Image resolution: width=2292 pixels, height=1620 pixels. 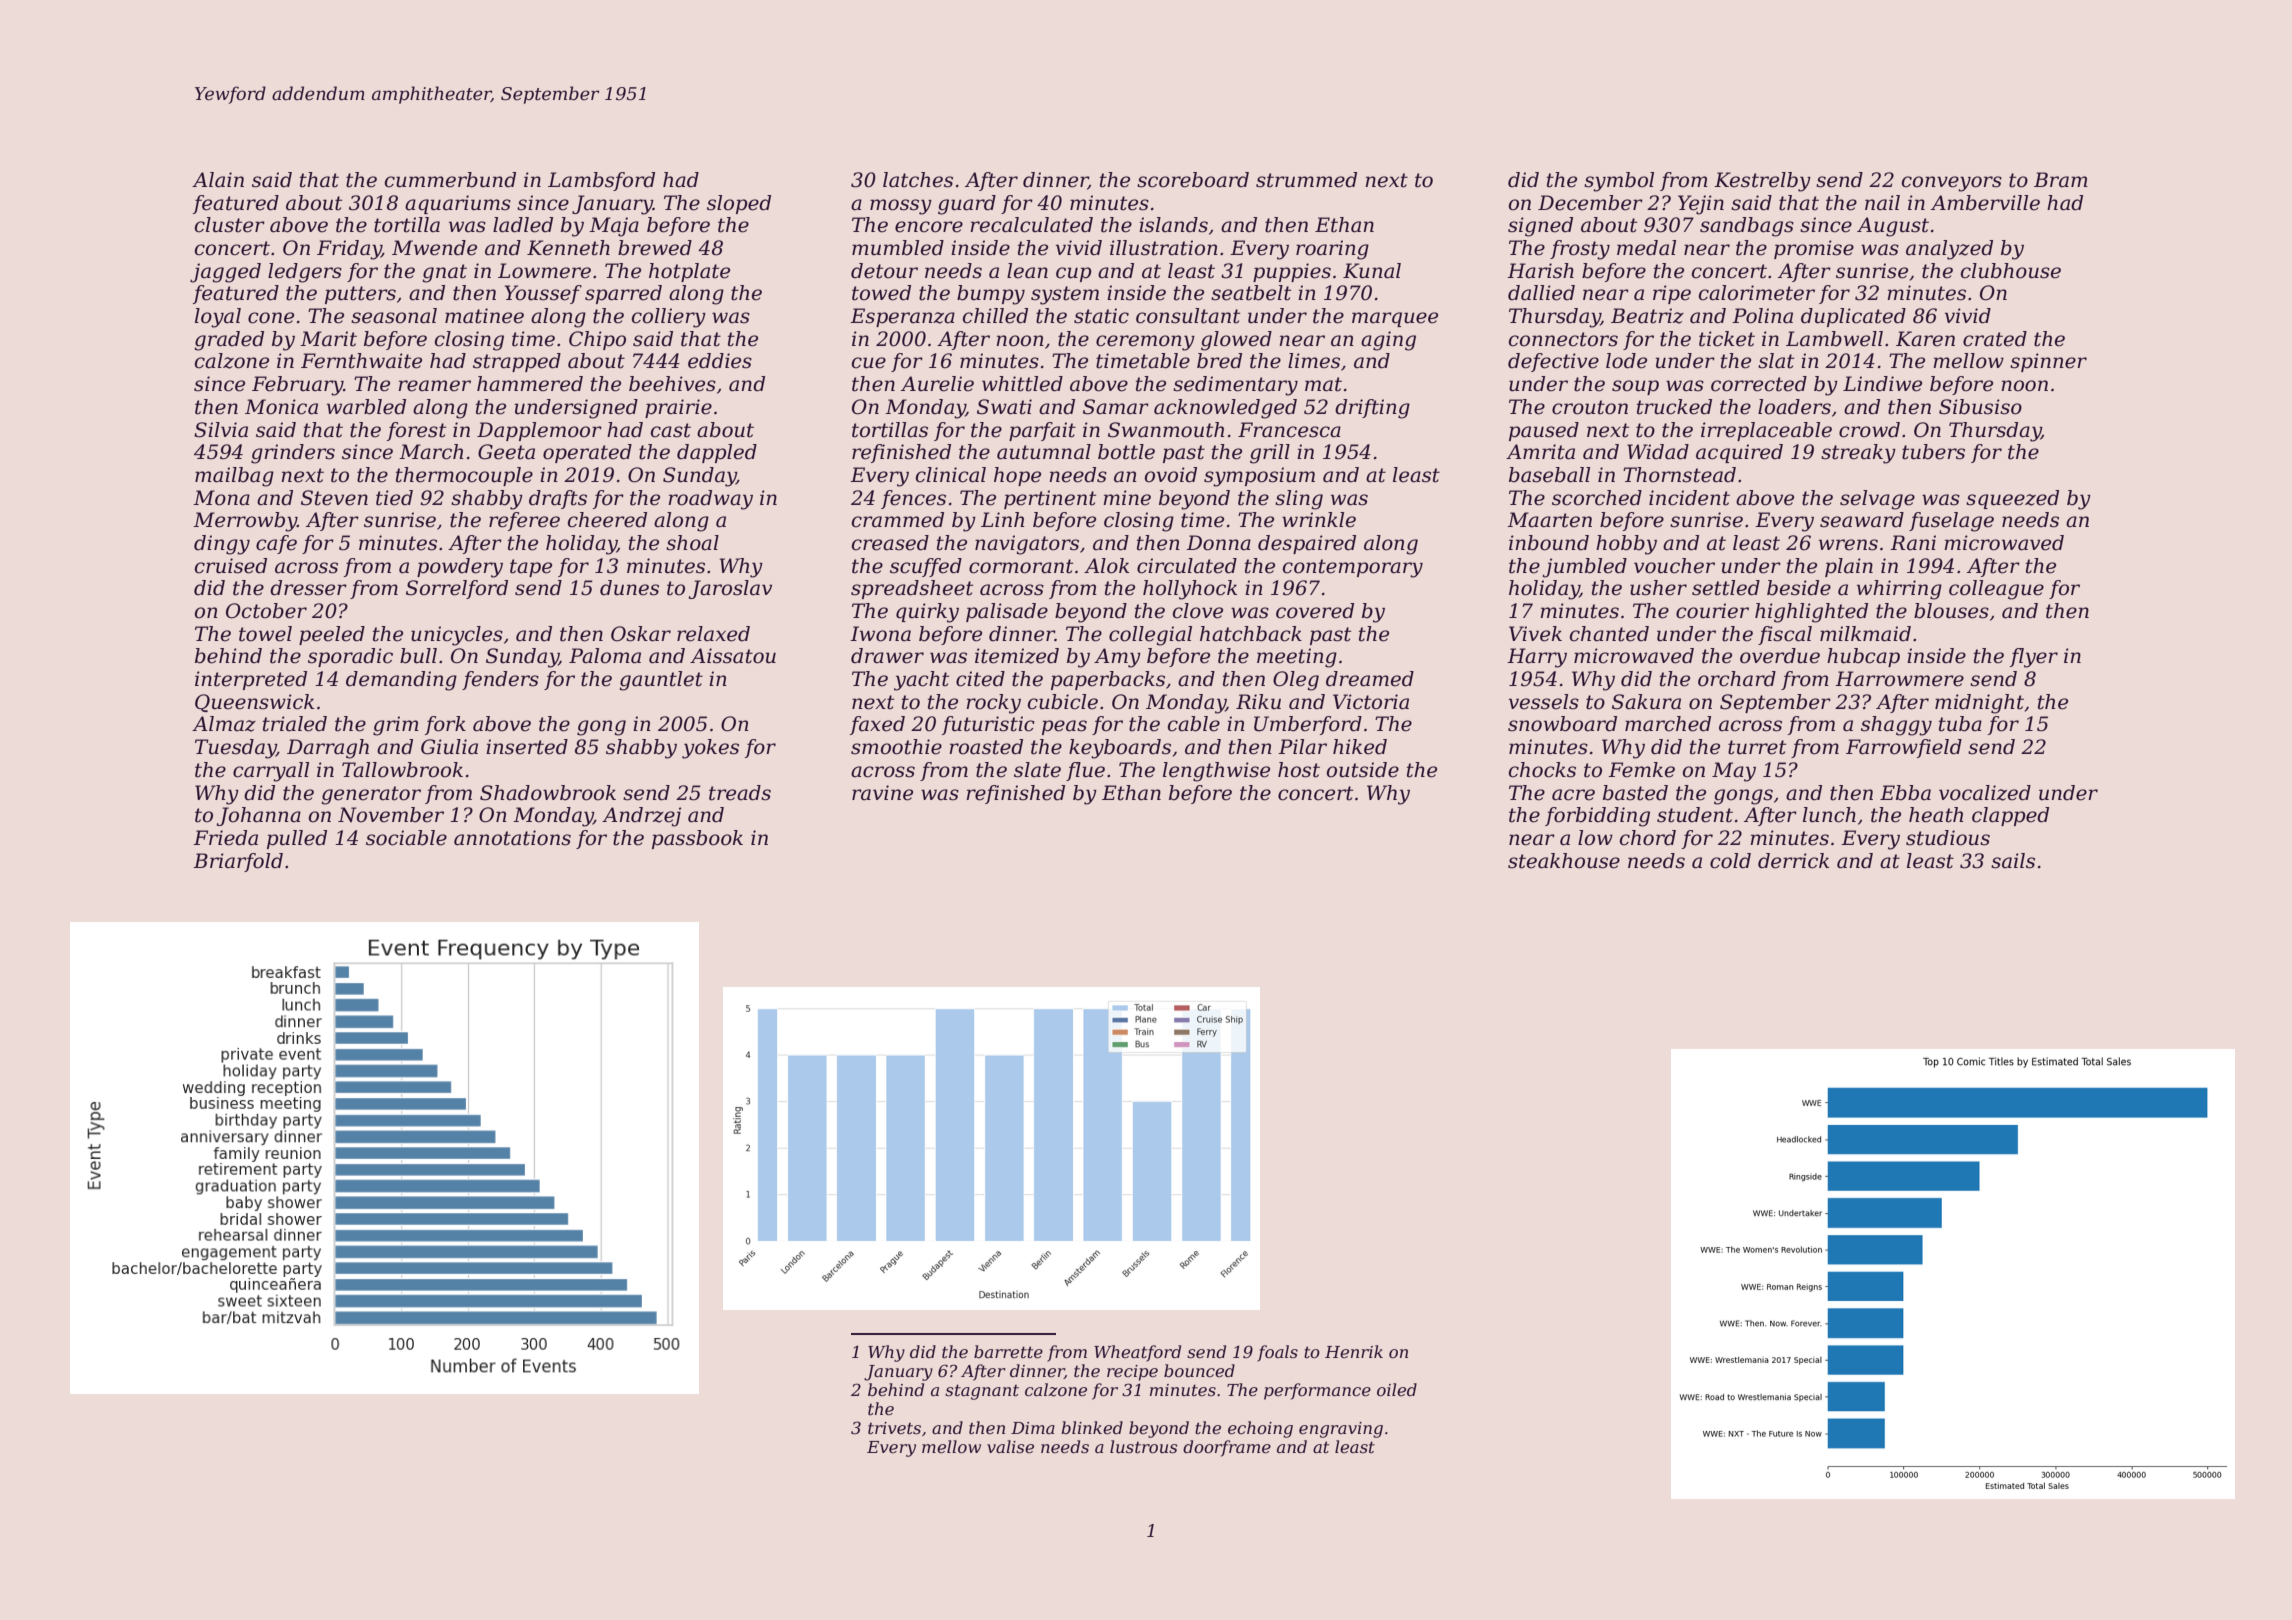 What do you see at coordinates (894, 1428) in the page?
I see `trivets` at bounding box center [894, 1428].
